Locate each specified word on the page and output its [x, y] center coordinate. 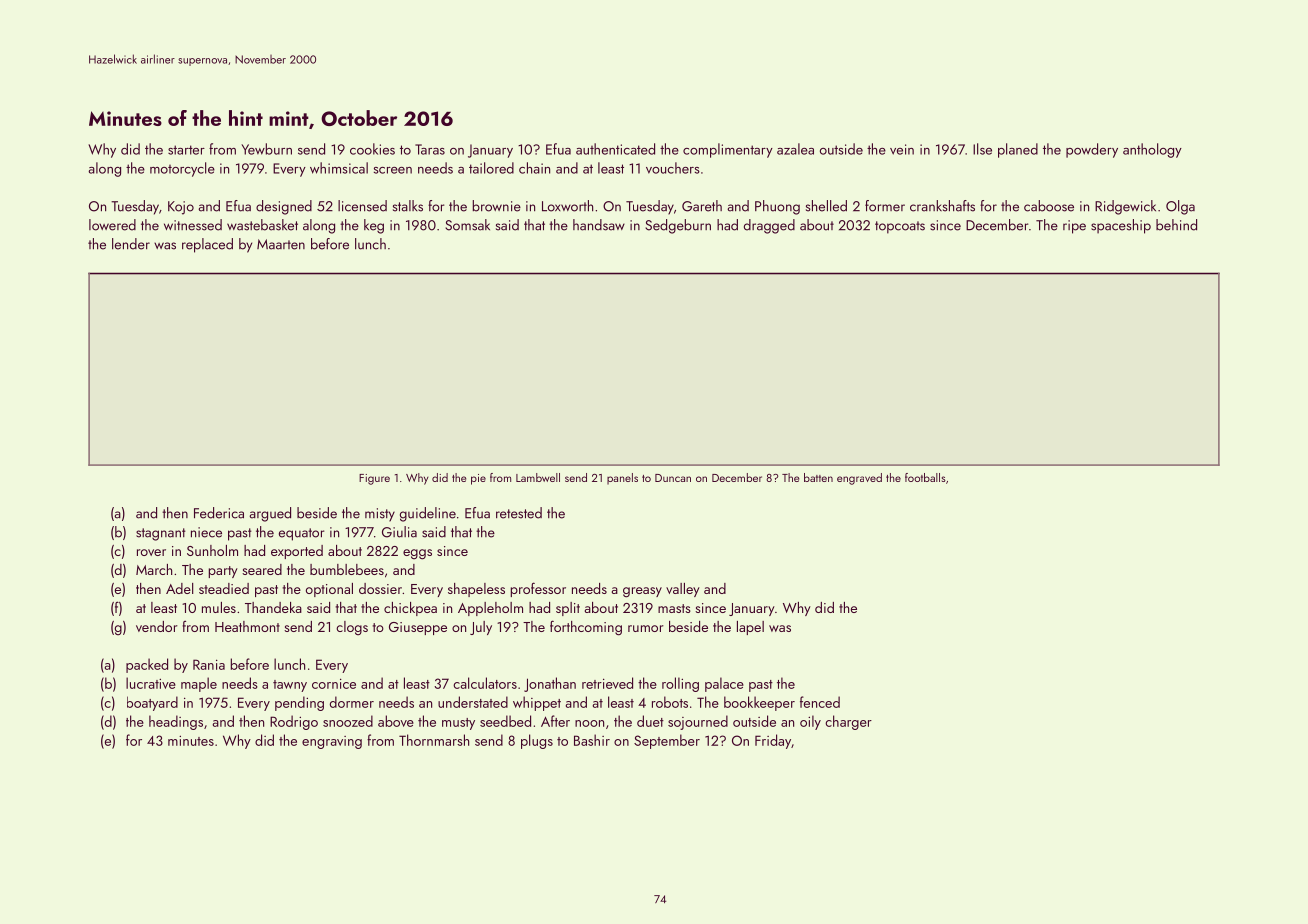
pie [478, 479]
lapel [750, 628]
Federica [219, 513]
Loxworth [567, 206]
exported [297, 552]
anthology [1152, 150]
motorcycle [182, 169]
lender [131, 244]
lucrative [151, 683]
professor [538, 589]
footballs [925, 477]
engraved [859, 479]
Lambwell [538, 477]
